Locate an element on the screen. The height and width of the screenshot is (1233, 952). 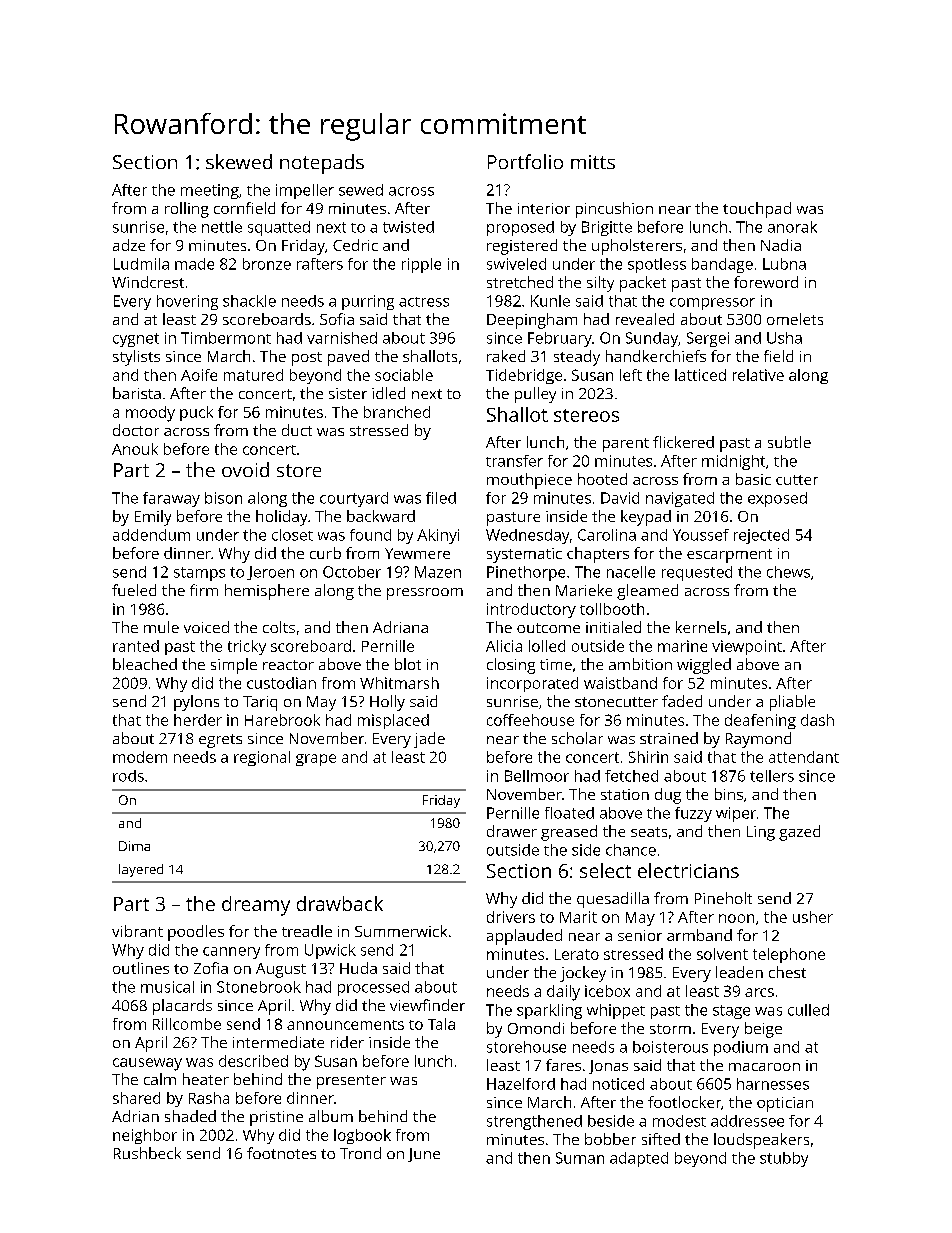
Rushbeck is located at coordinates (147, 1153).
